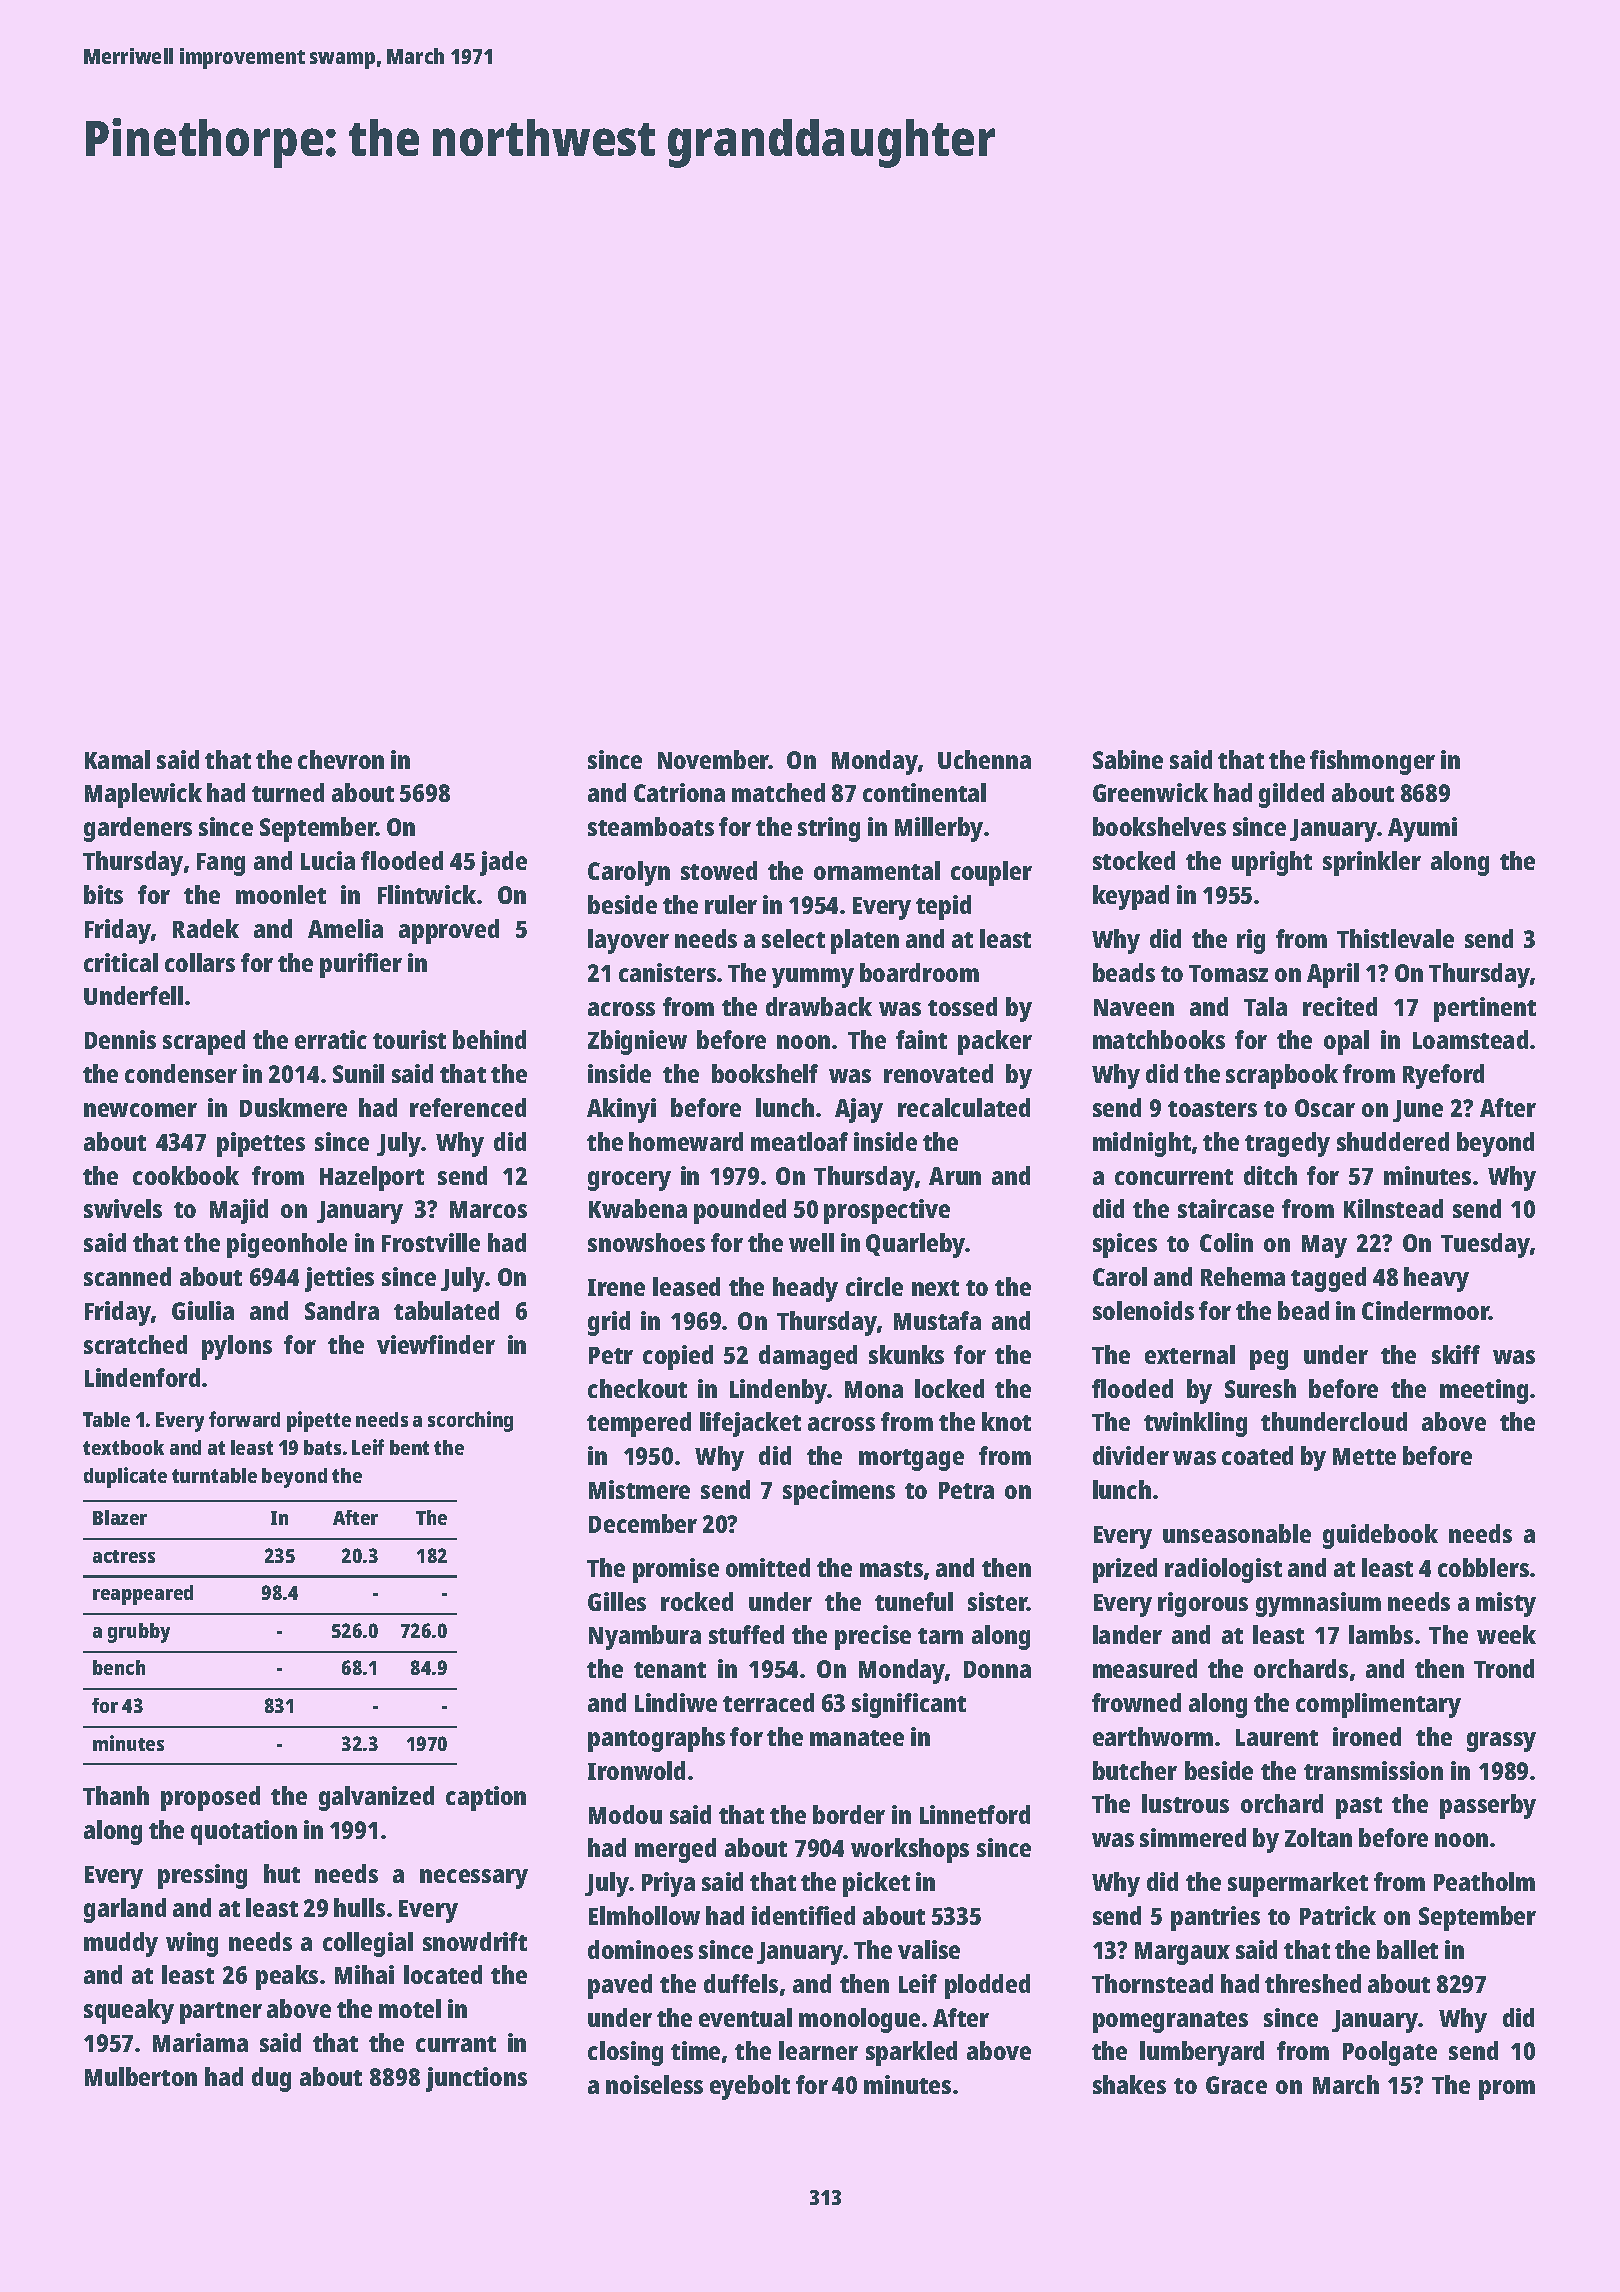 The image size is (1620, 2292). Describe the element at coordinates (1182, 1953) in the document. I see `Margaux` at that location.
